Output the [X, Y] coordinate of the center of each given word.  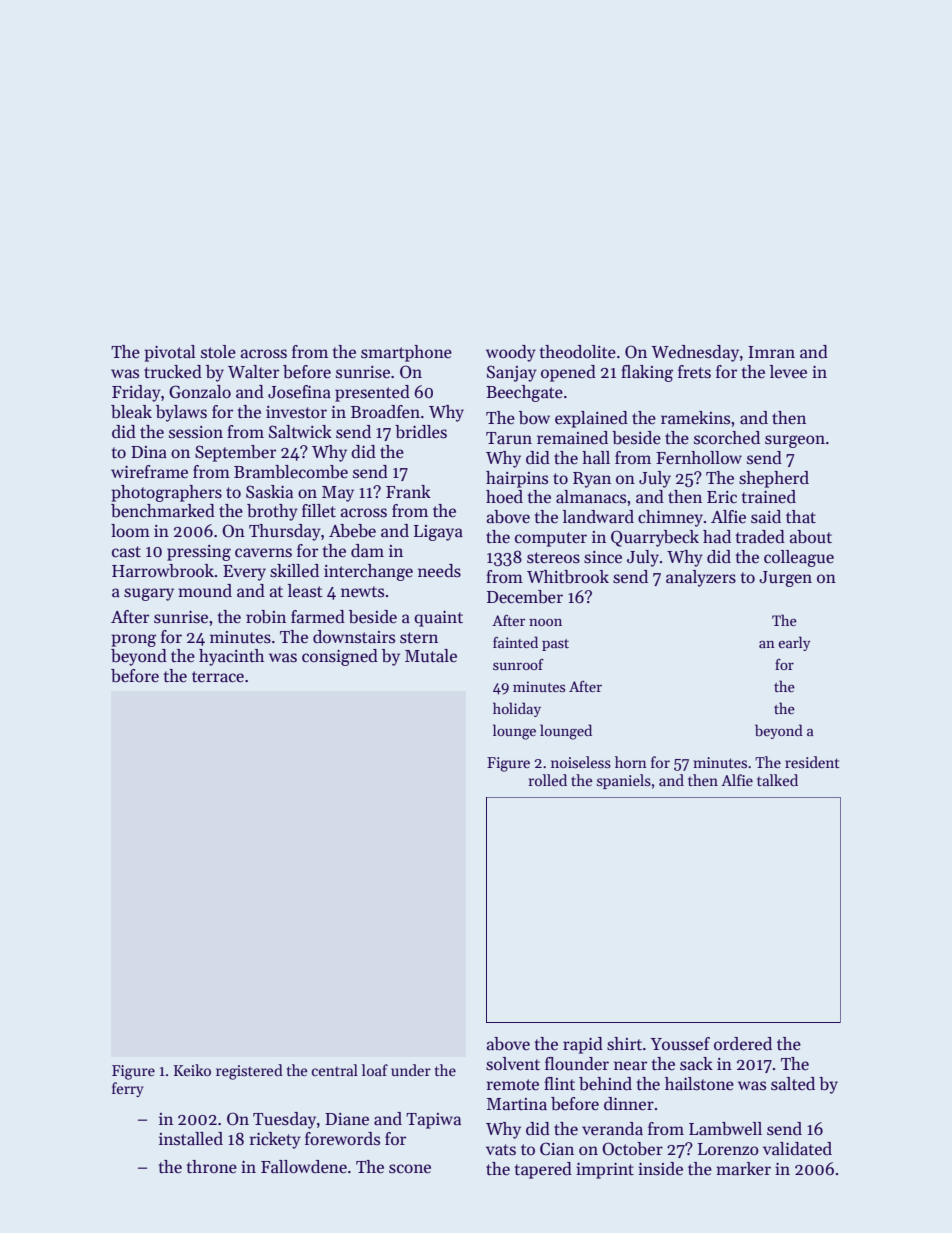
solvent [513, 1064]
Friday [136, 393]
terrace [218, 677]
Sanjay [512, 373]
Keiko [192, 1070]
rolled [548, 780]
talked [777, 780]
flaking [647, 373]
